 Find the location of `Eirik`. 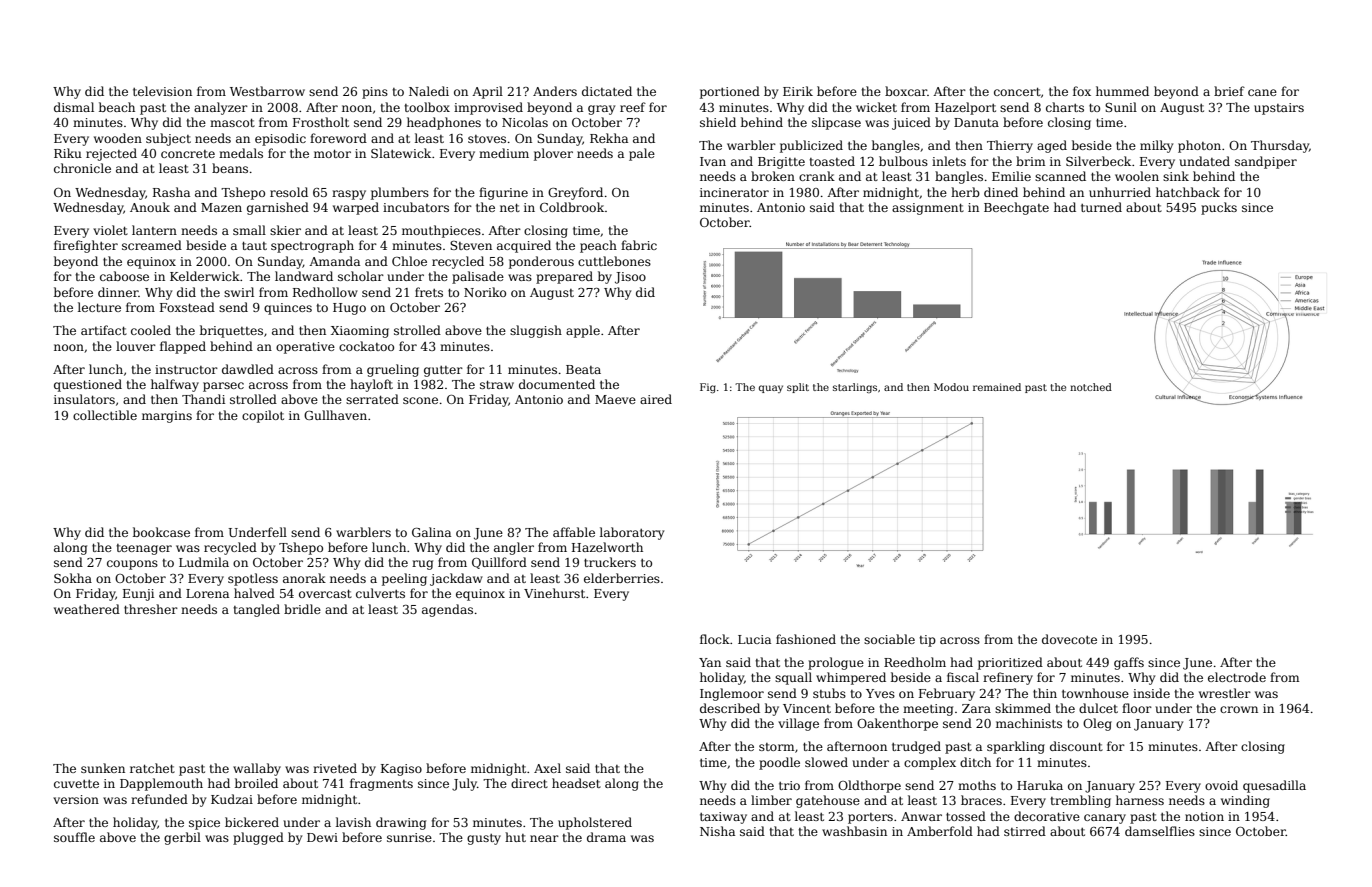

Eirik is located at coordinates (798, 91).
